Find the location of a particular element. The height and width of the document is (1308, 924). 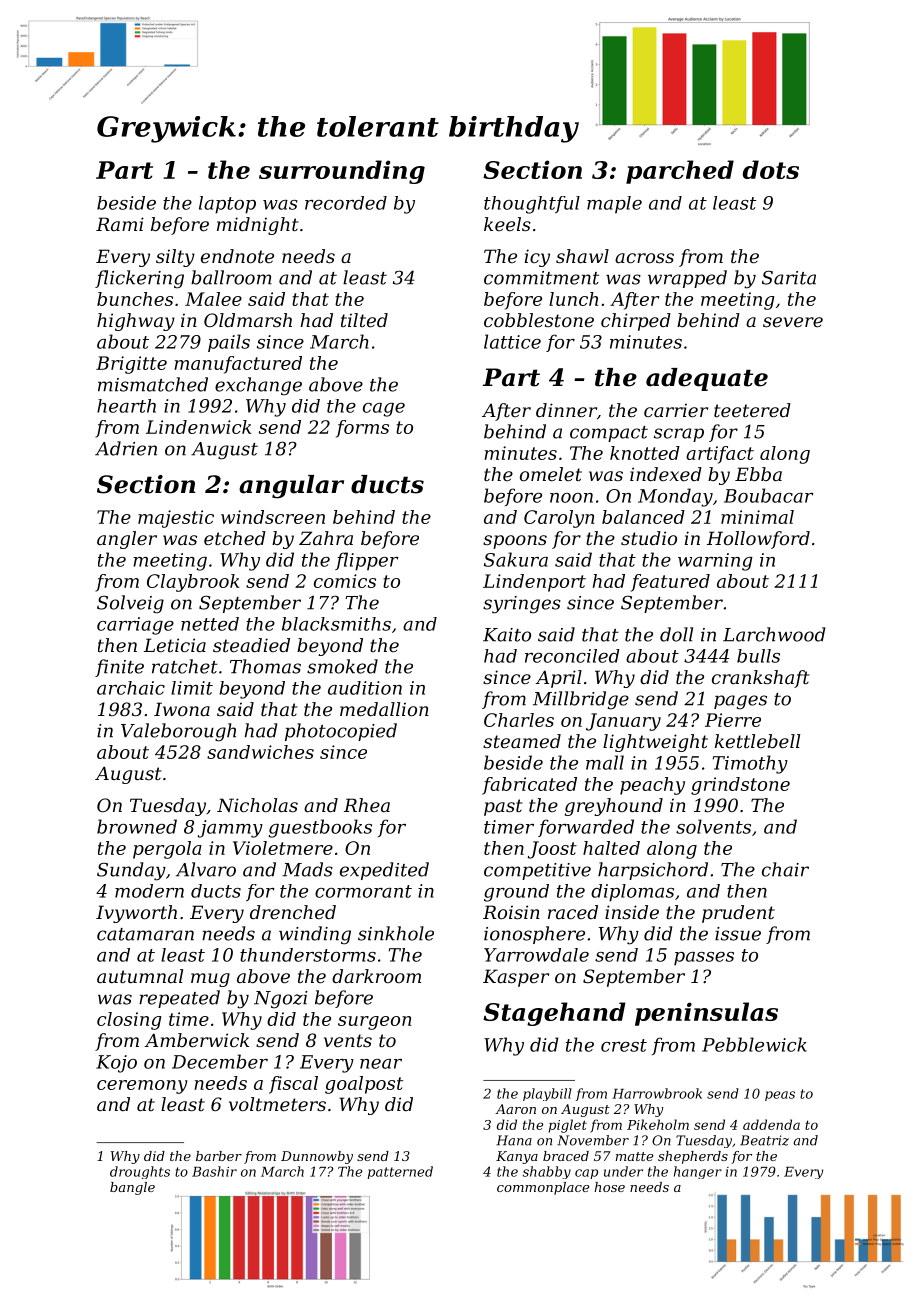

shabby is located at coordinates (547, 1172).
